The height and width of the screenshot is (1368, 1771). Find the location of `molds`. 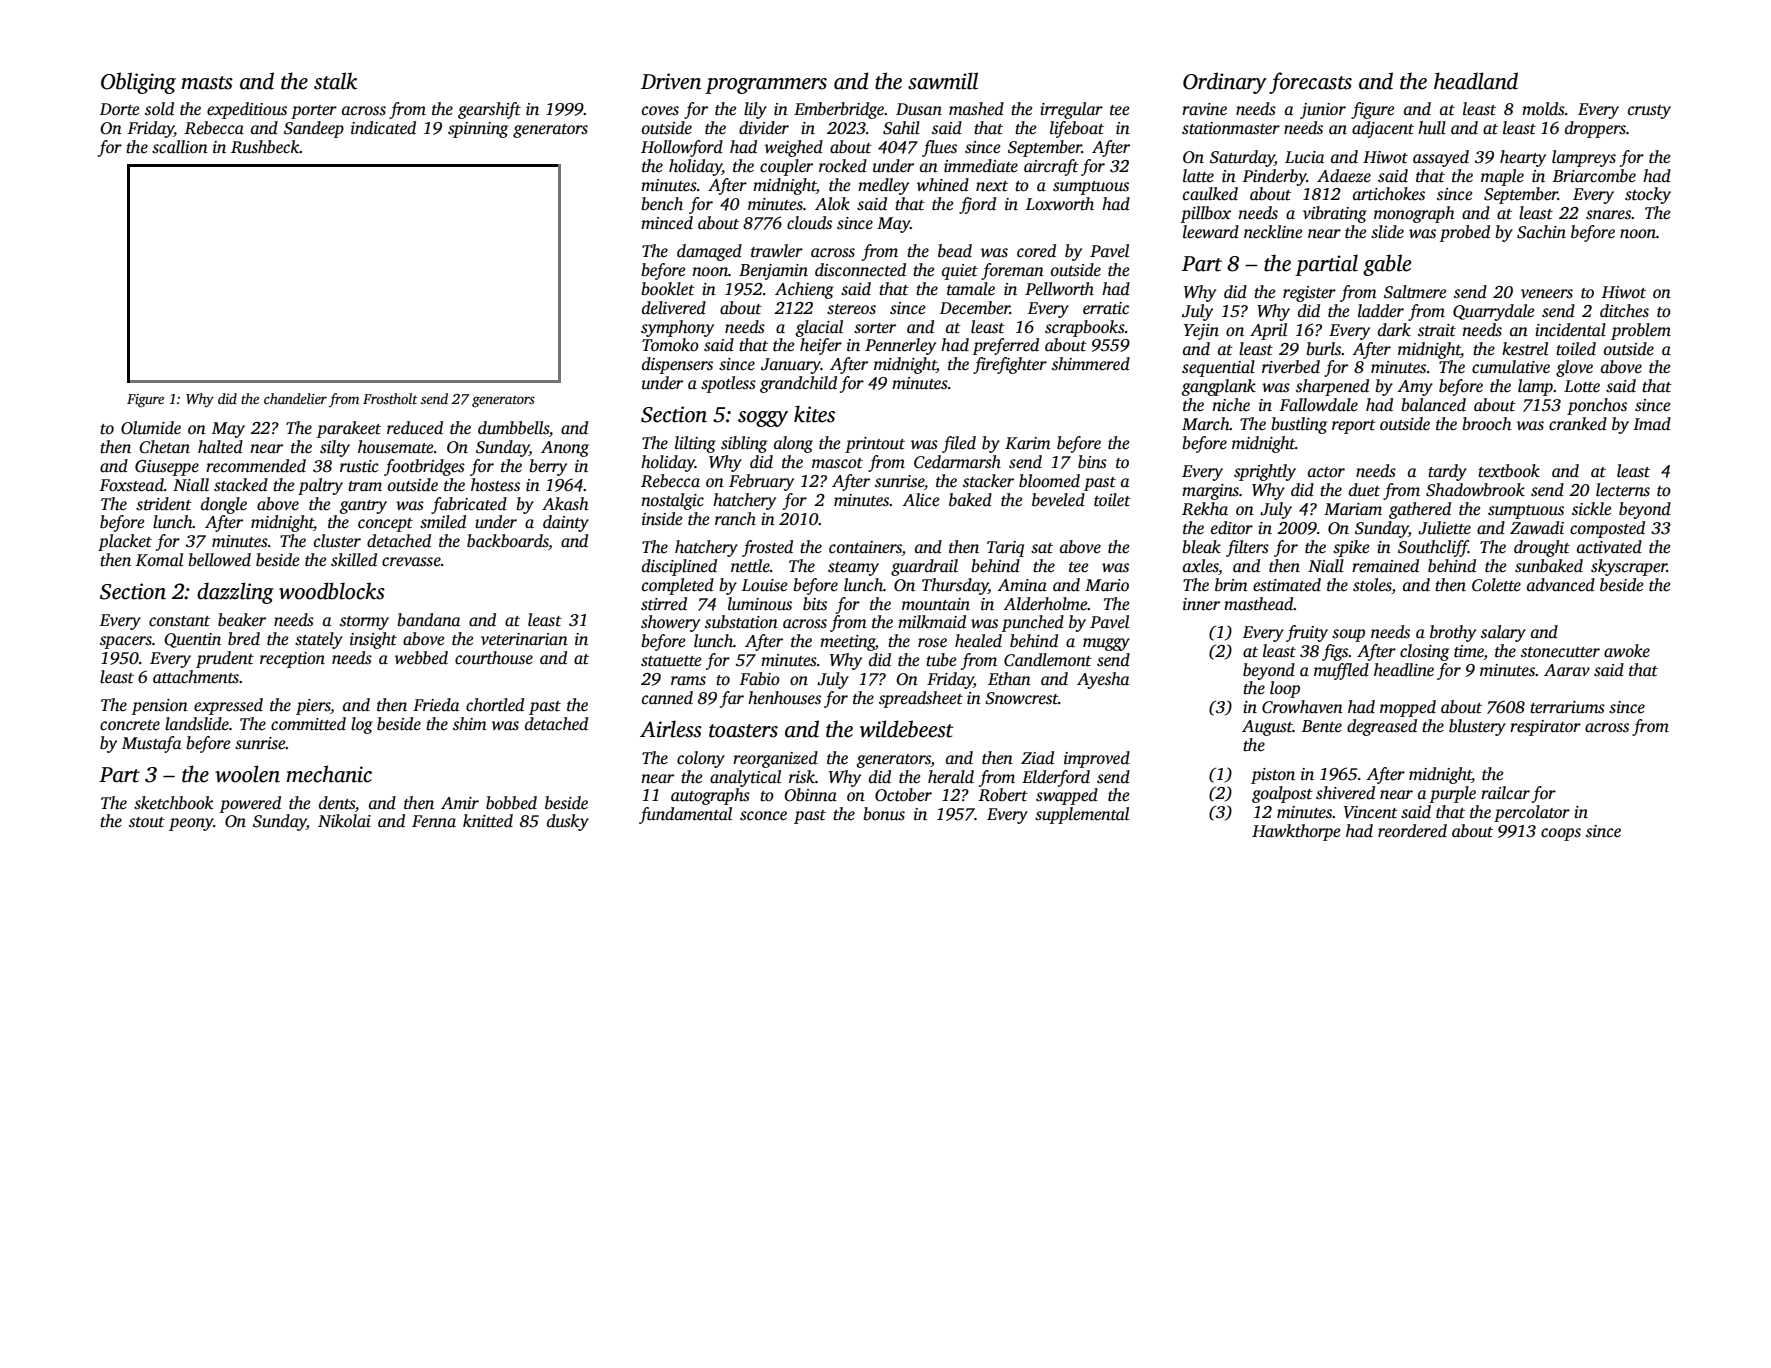

molds is located at coordinates (1543, 109).
